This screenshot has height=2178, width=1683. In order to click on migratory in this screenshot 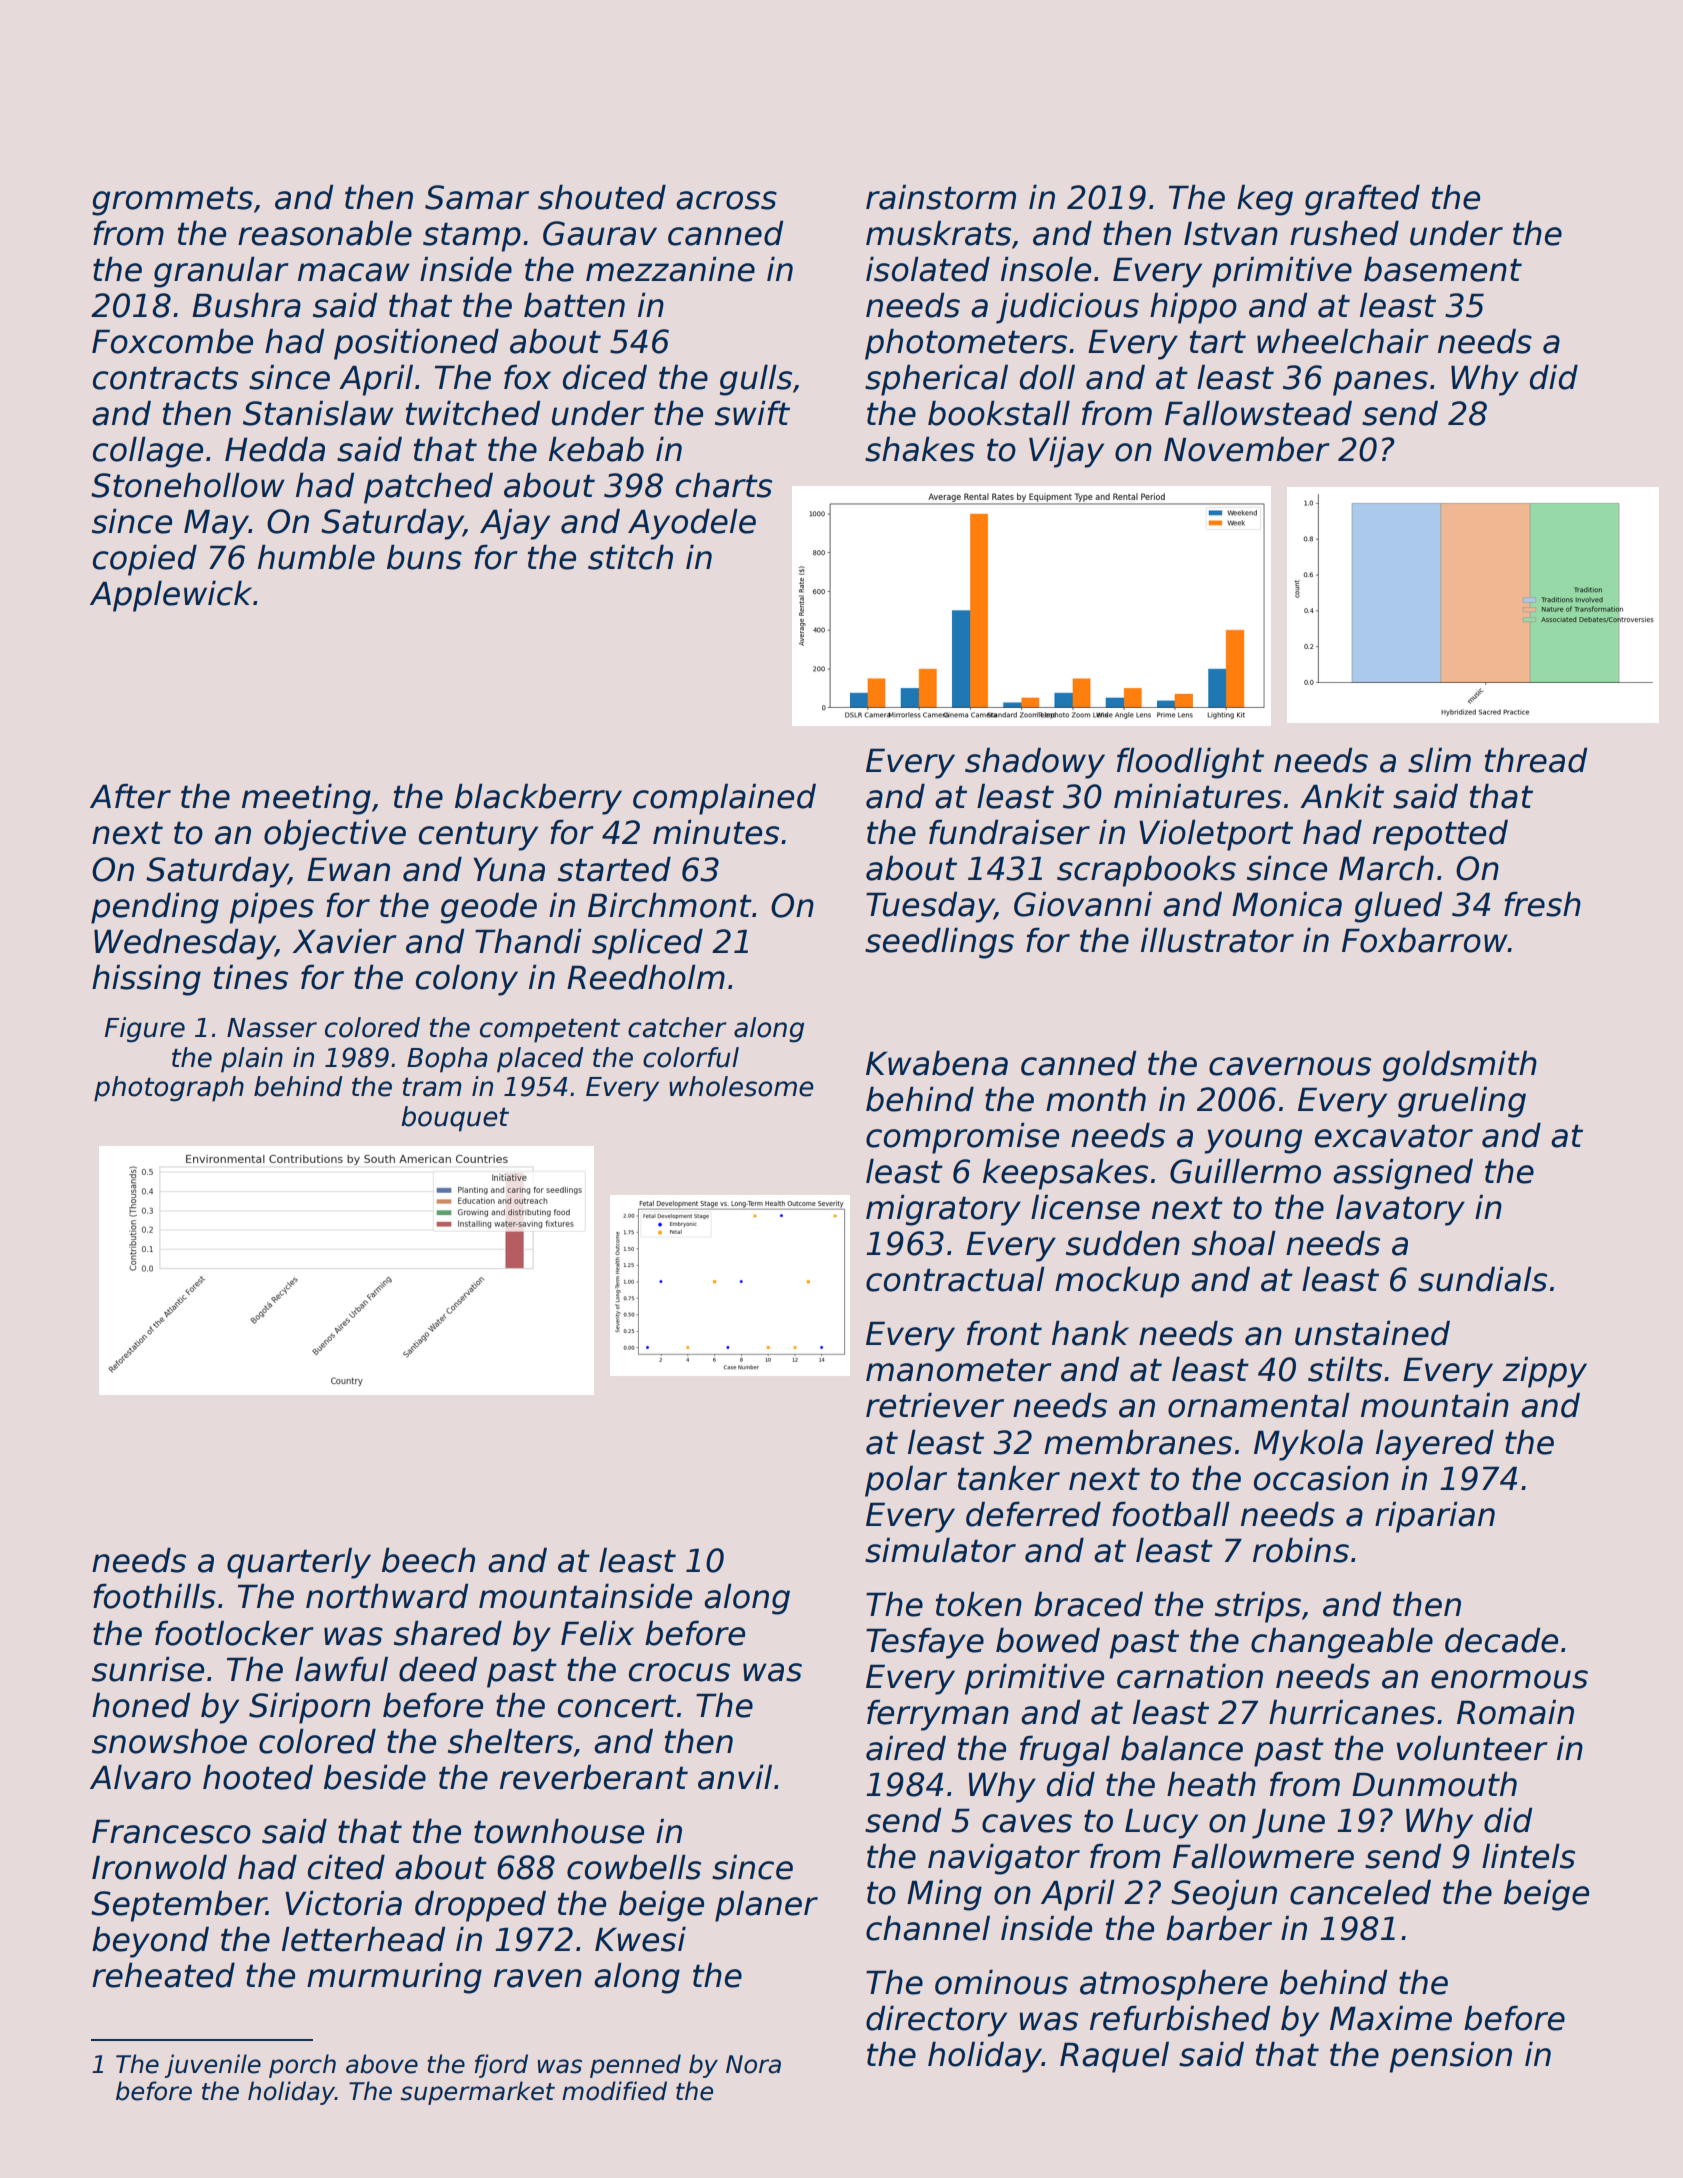, I will do `click(943, 1210)`.
